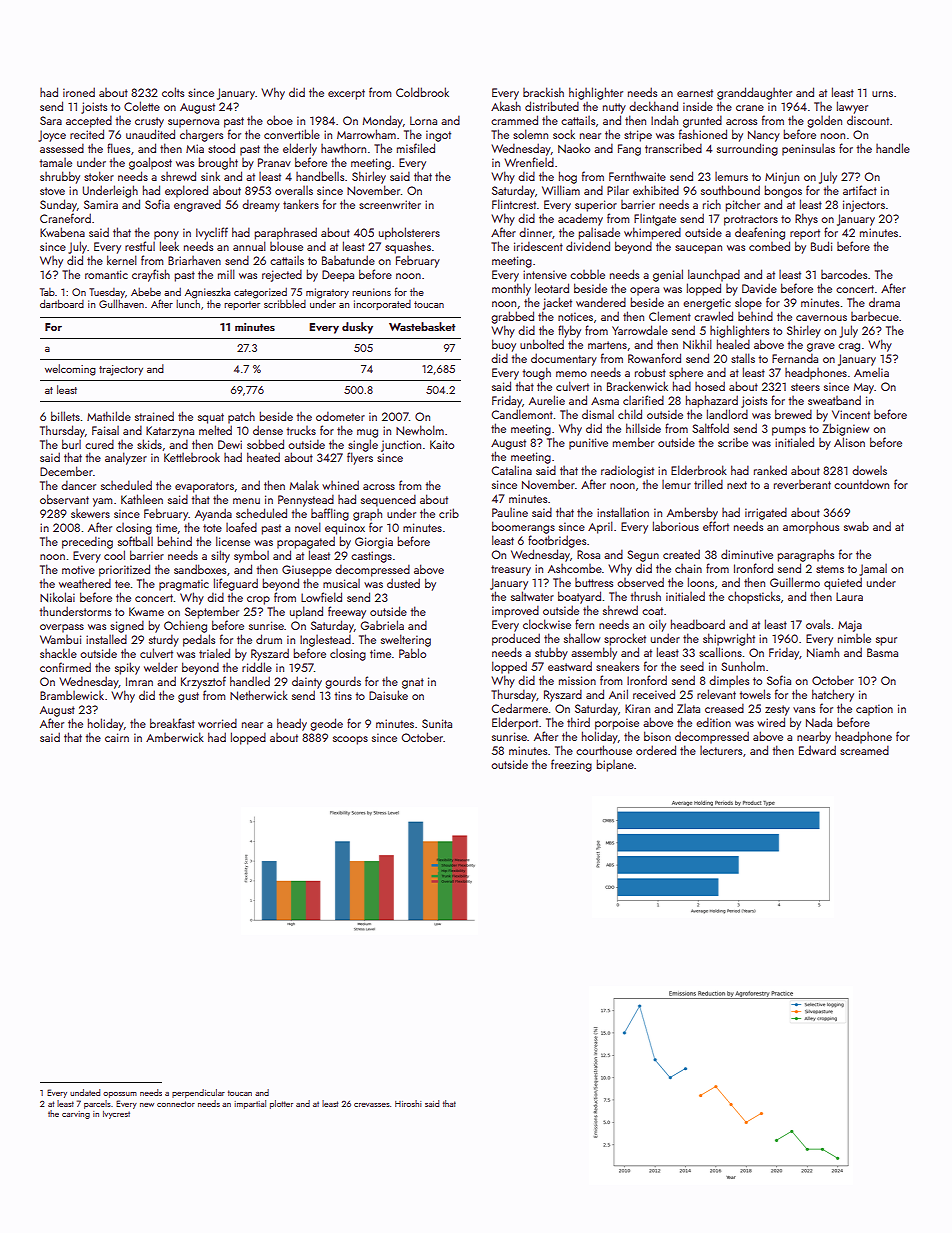 The width and height of the screenshot is (952, 1233). I want to click on Ivycrest, so click(116, 1115).
